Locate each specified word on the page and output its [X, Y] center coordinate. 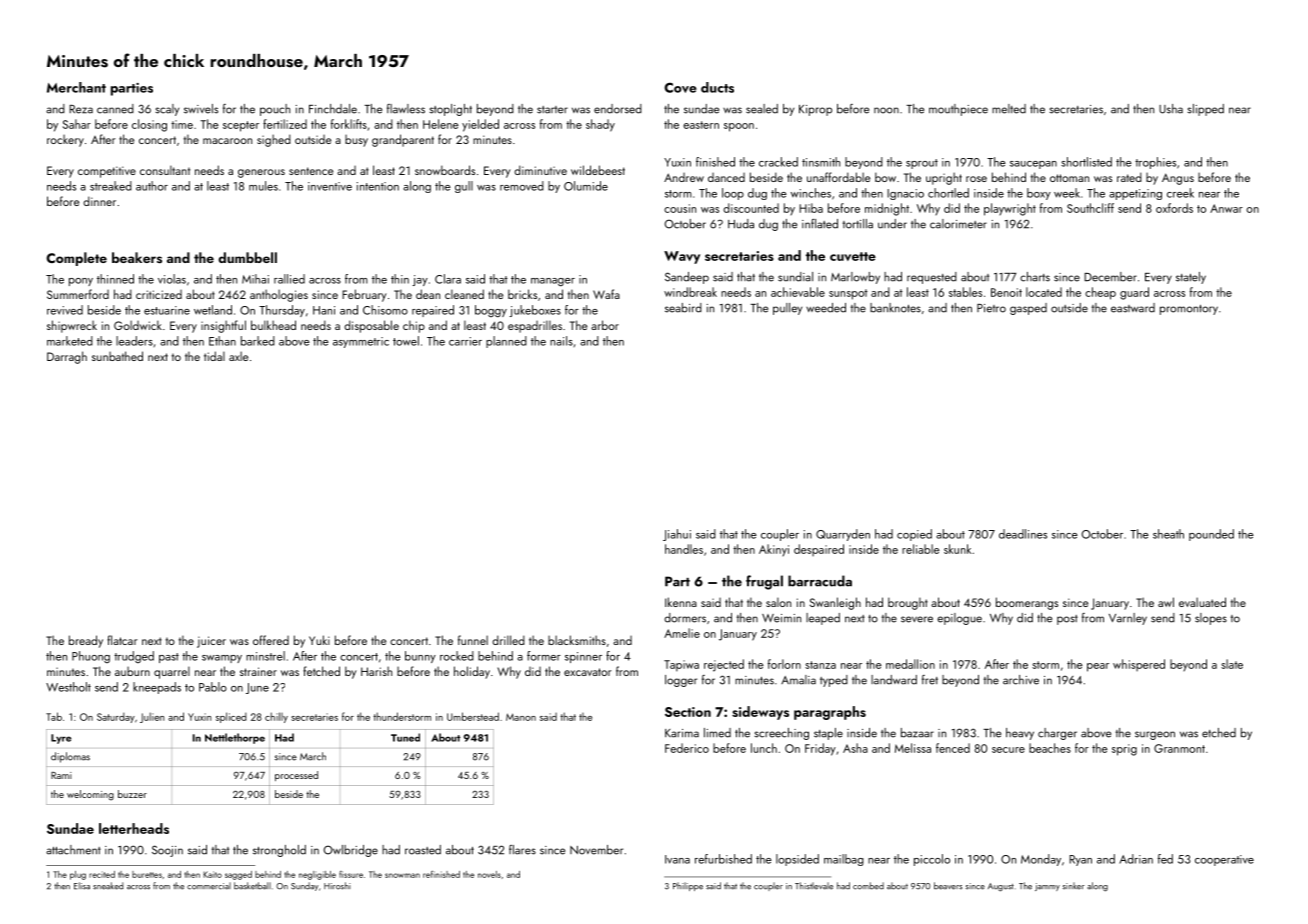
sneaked [108, 886]
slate [1232, 664]
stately [1191, 278]
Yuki [319, 640]
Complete [76, 259]
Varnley [1128, 619]
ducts [717, 87]
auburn [132, 671]
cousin [680, 208]
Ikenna [681, 602]
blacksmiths [577, 640]
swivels [201, 109]
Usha [1171, 109]
